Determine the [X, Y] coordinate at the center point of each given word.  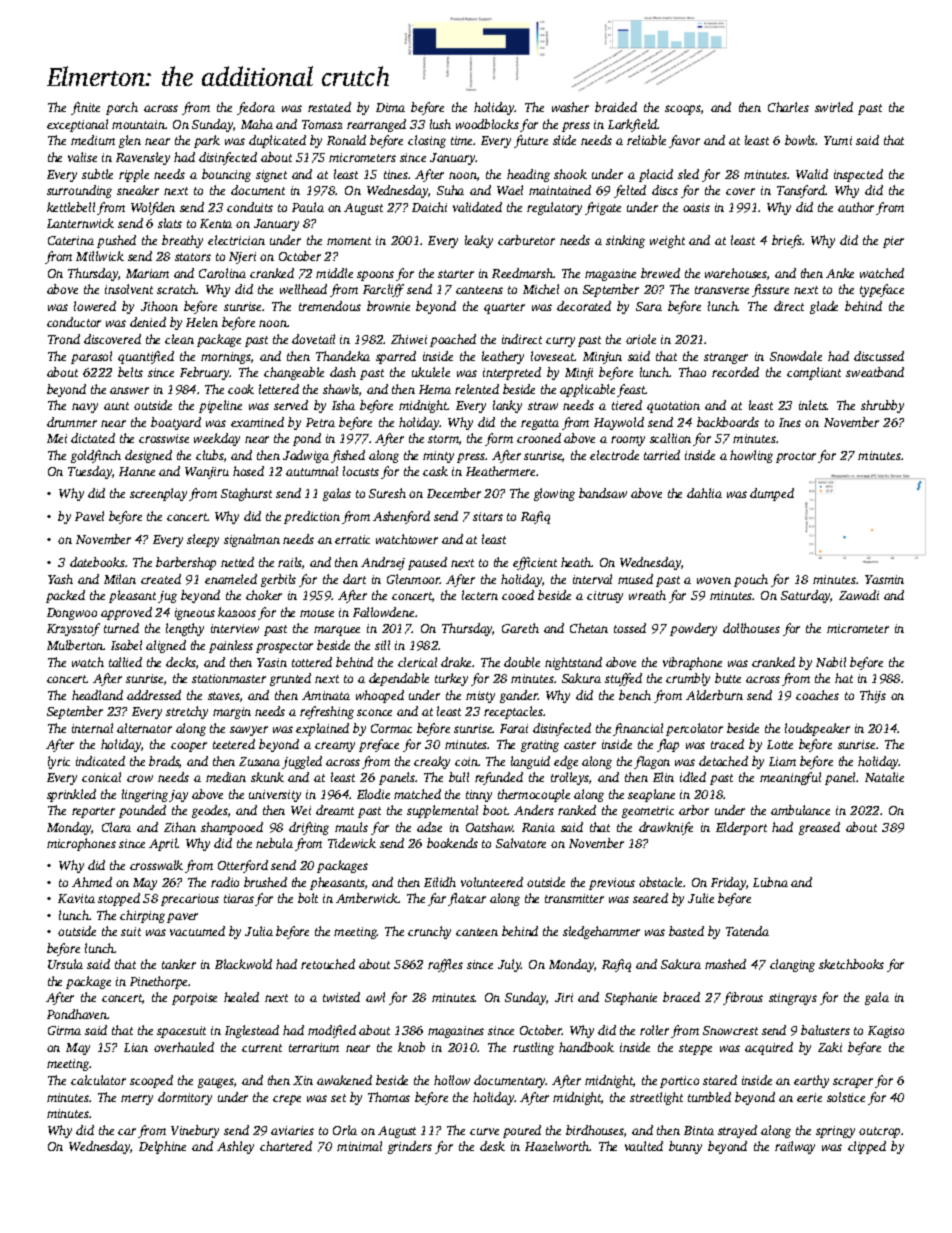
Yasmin [884, 579]
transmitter [574, 898]
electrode [614, 455]
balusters [825, 1030]
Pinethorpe [159, 982]
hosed [248, 471]
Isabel [126, 645]
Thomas [389, 1097]
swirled [834, 107]
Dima [390, 107]
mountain [138, 124]
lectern [480, 595]
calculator [98, 1080]
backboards [728, 422]
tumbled [709, 1097]
